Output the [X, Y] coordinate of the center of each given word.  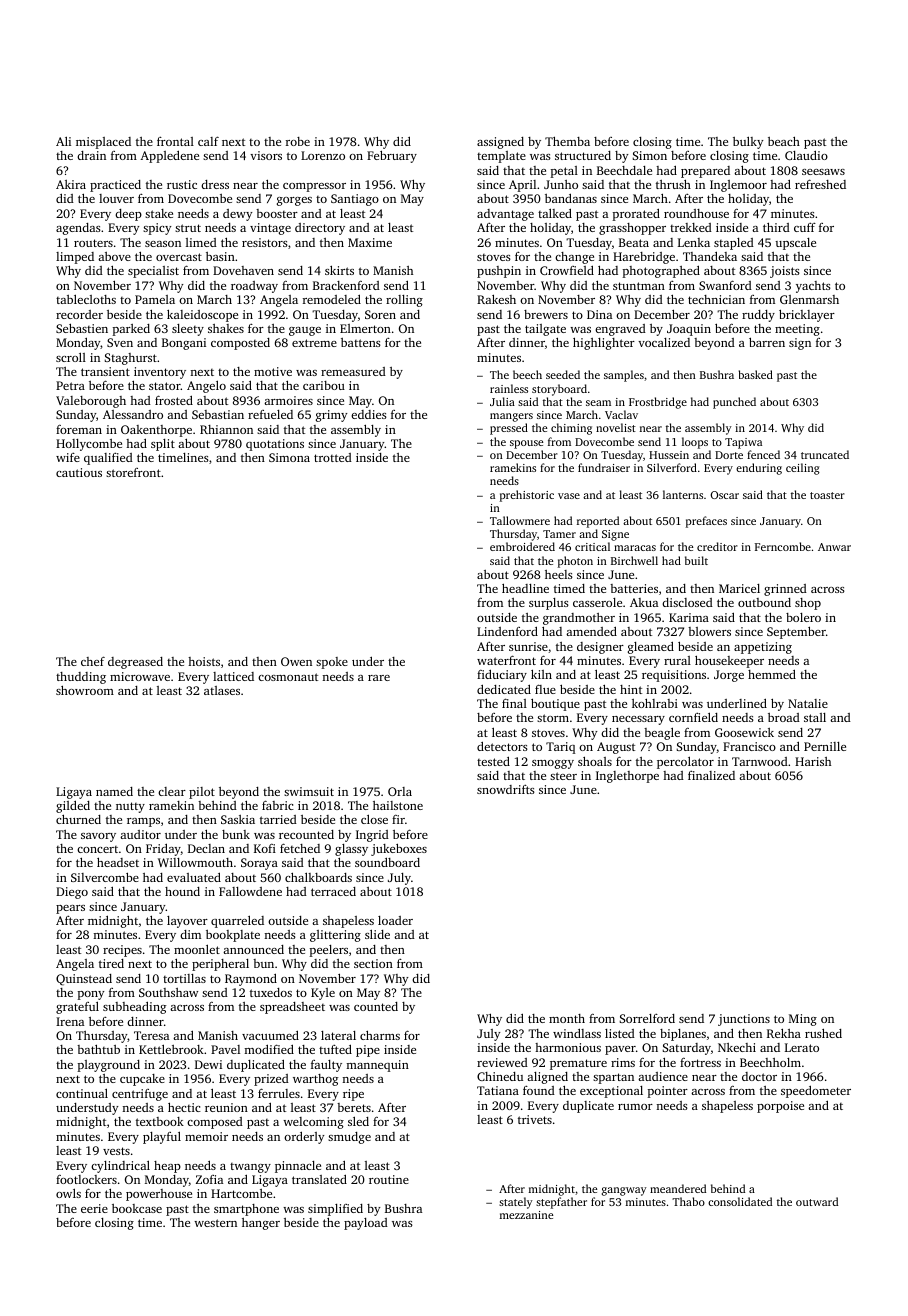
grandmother [579, 619]
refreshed [820, 184]
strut [188, 228]
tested [493, 761]
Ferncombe [783, 546]
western [215, 1223]
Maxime [370, 242]
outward [817, 1201]
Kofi [265, 848]
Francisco [749, 746]
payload [366, 1224]
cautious [79, 472]
